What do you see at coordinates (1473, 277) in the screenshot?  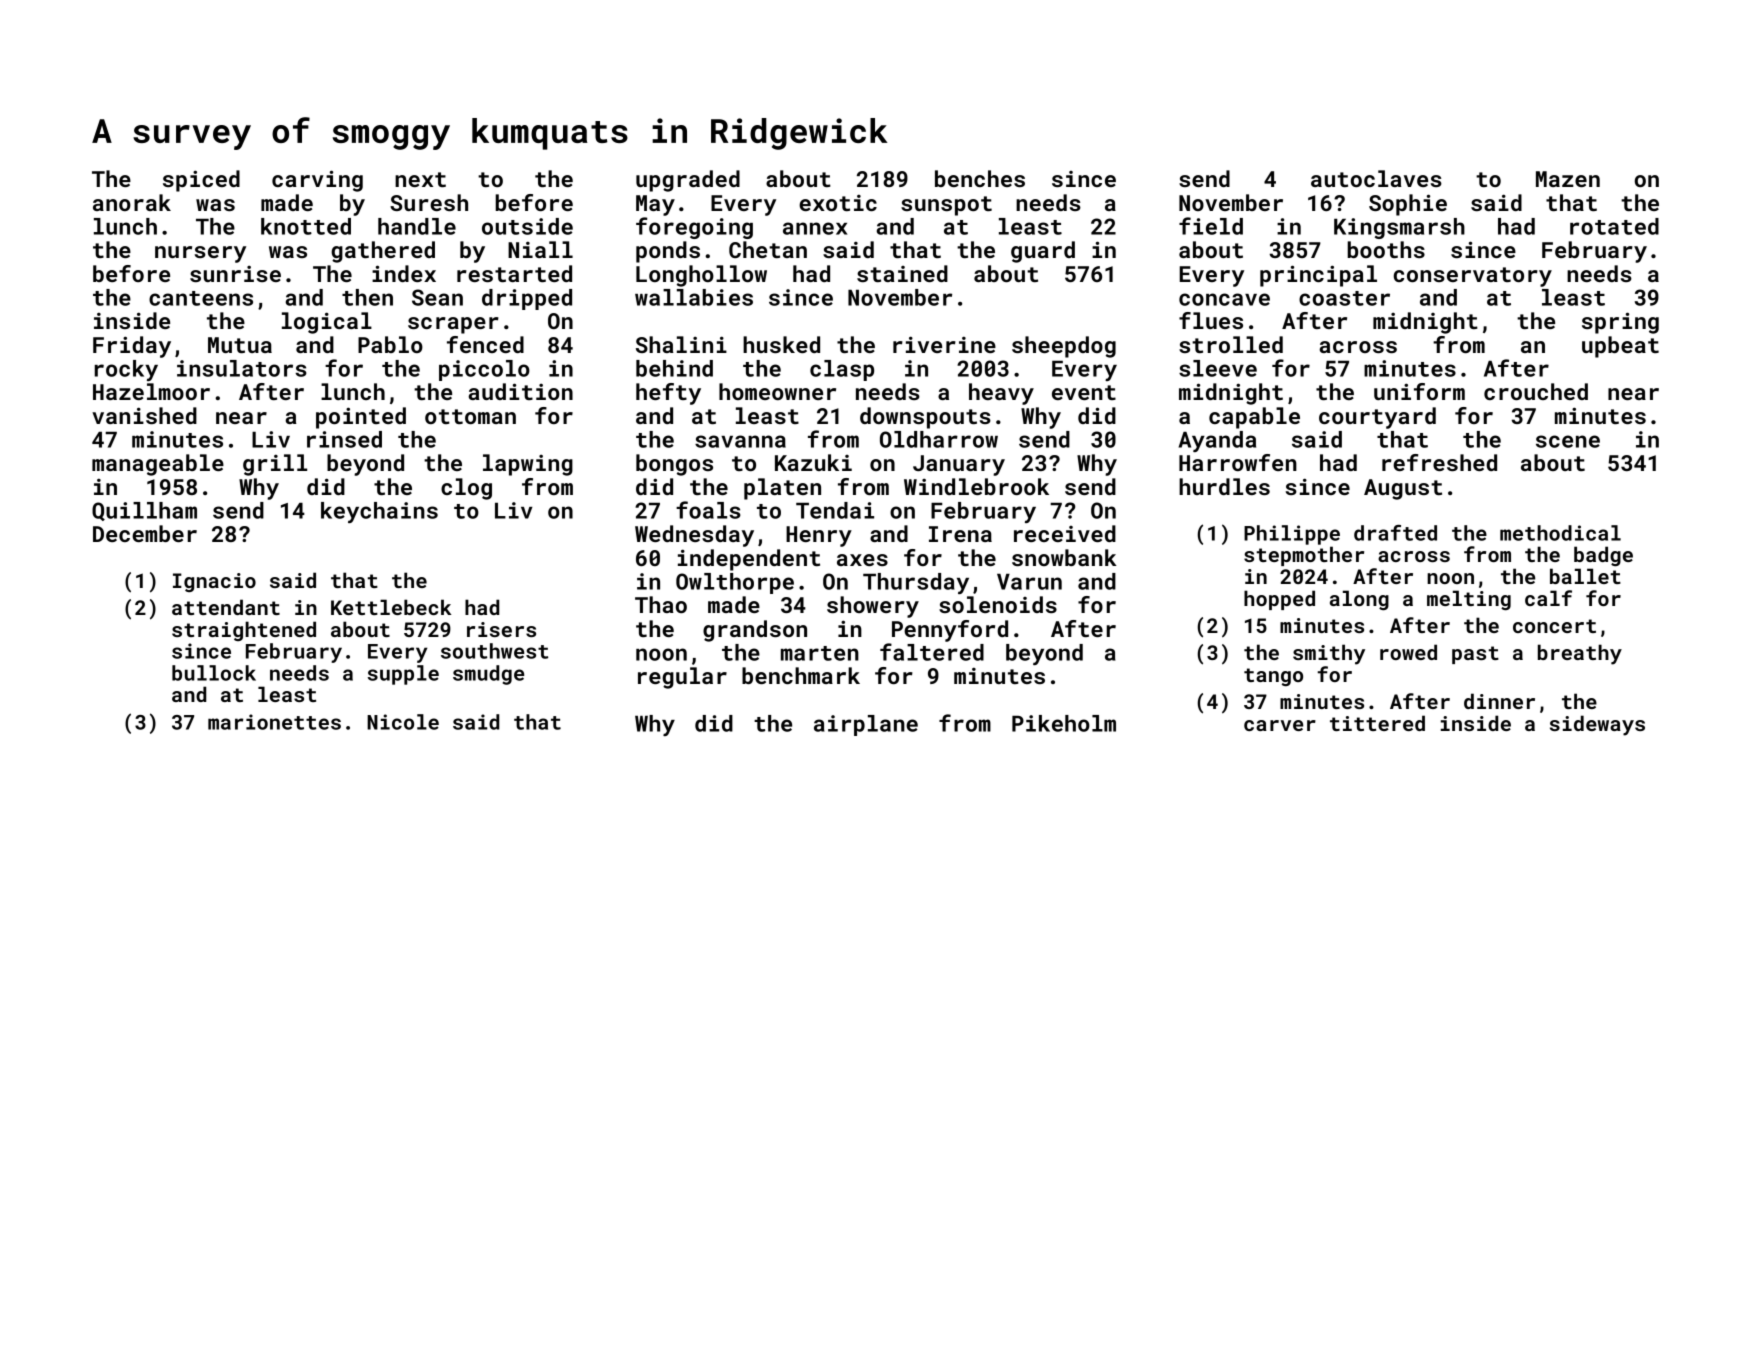 I see `conservatory` at bounding box center [1473, 277].
